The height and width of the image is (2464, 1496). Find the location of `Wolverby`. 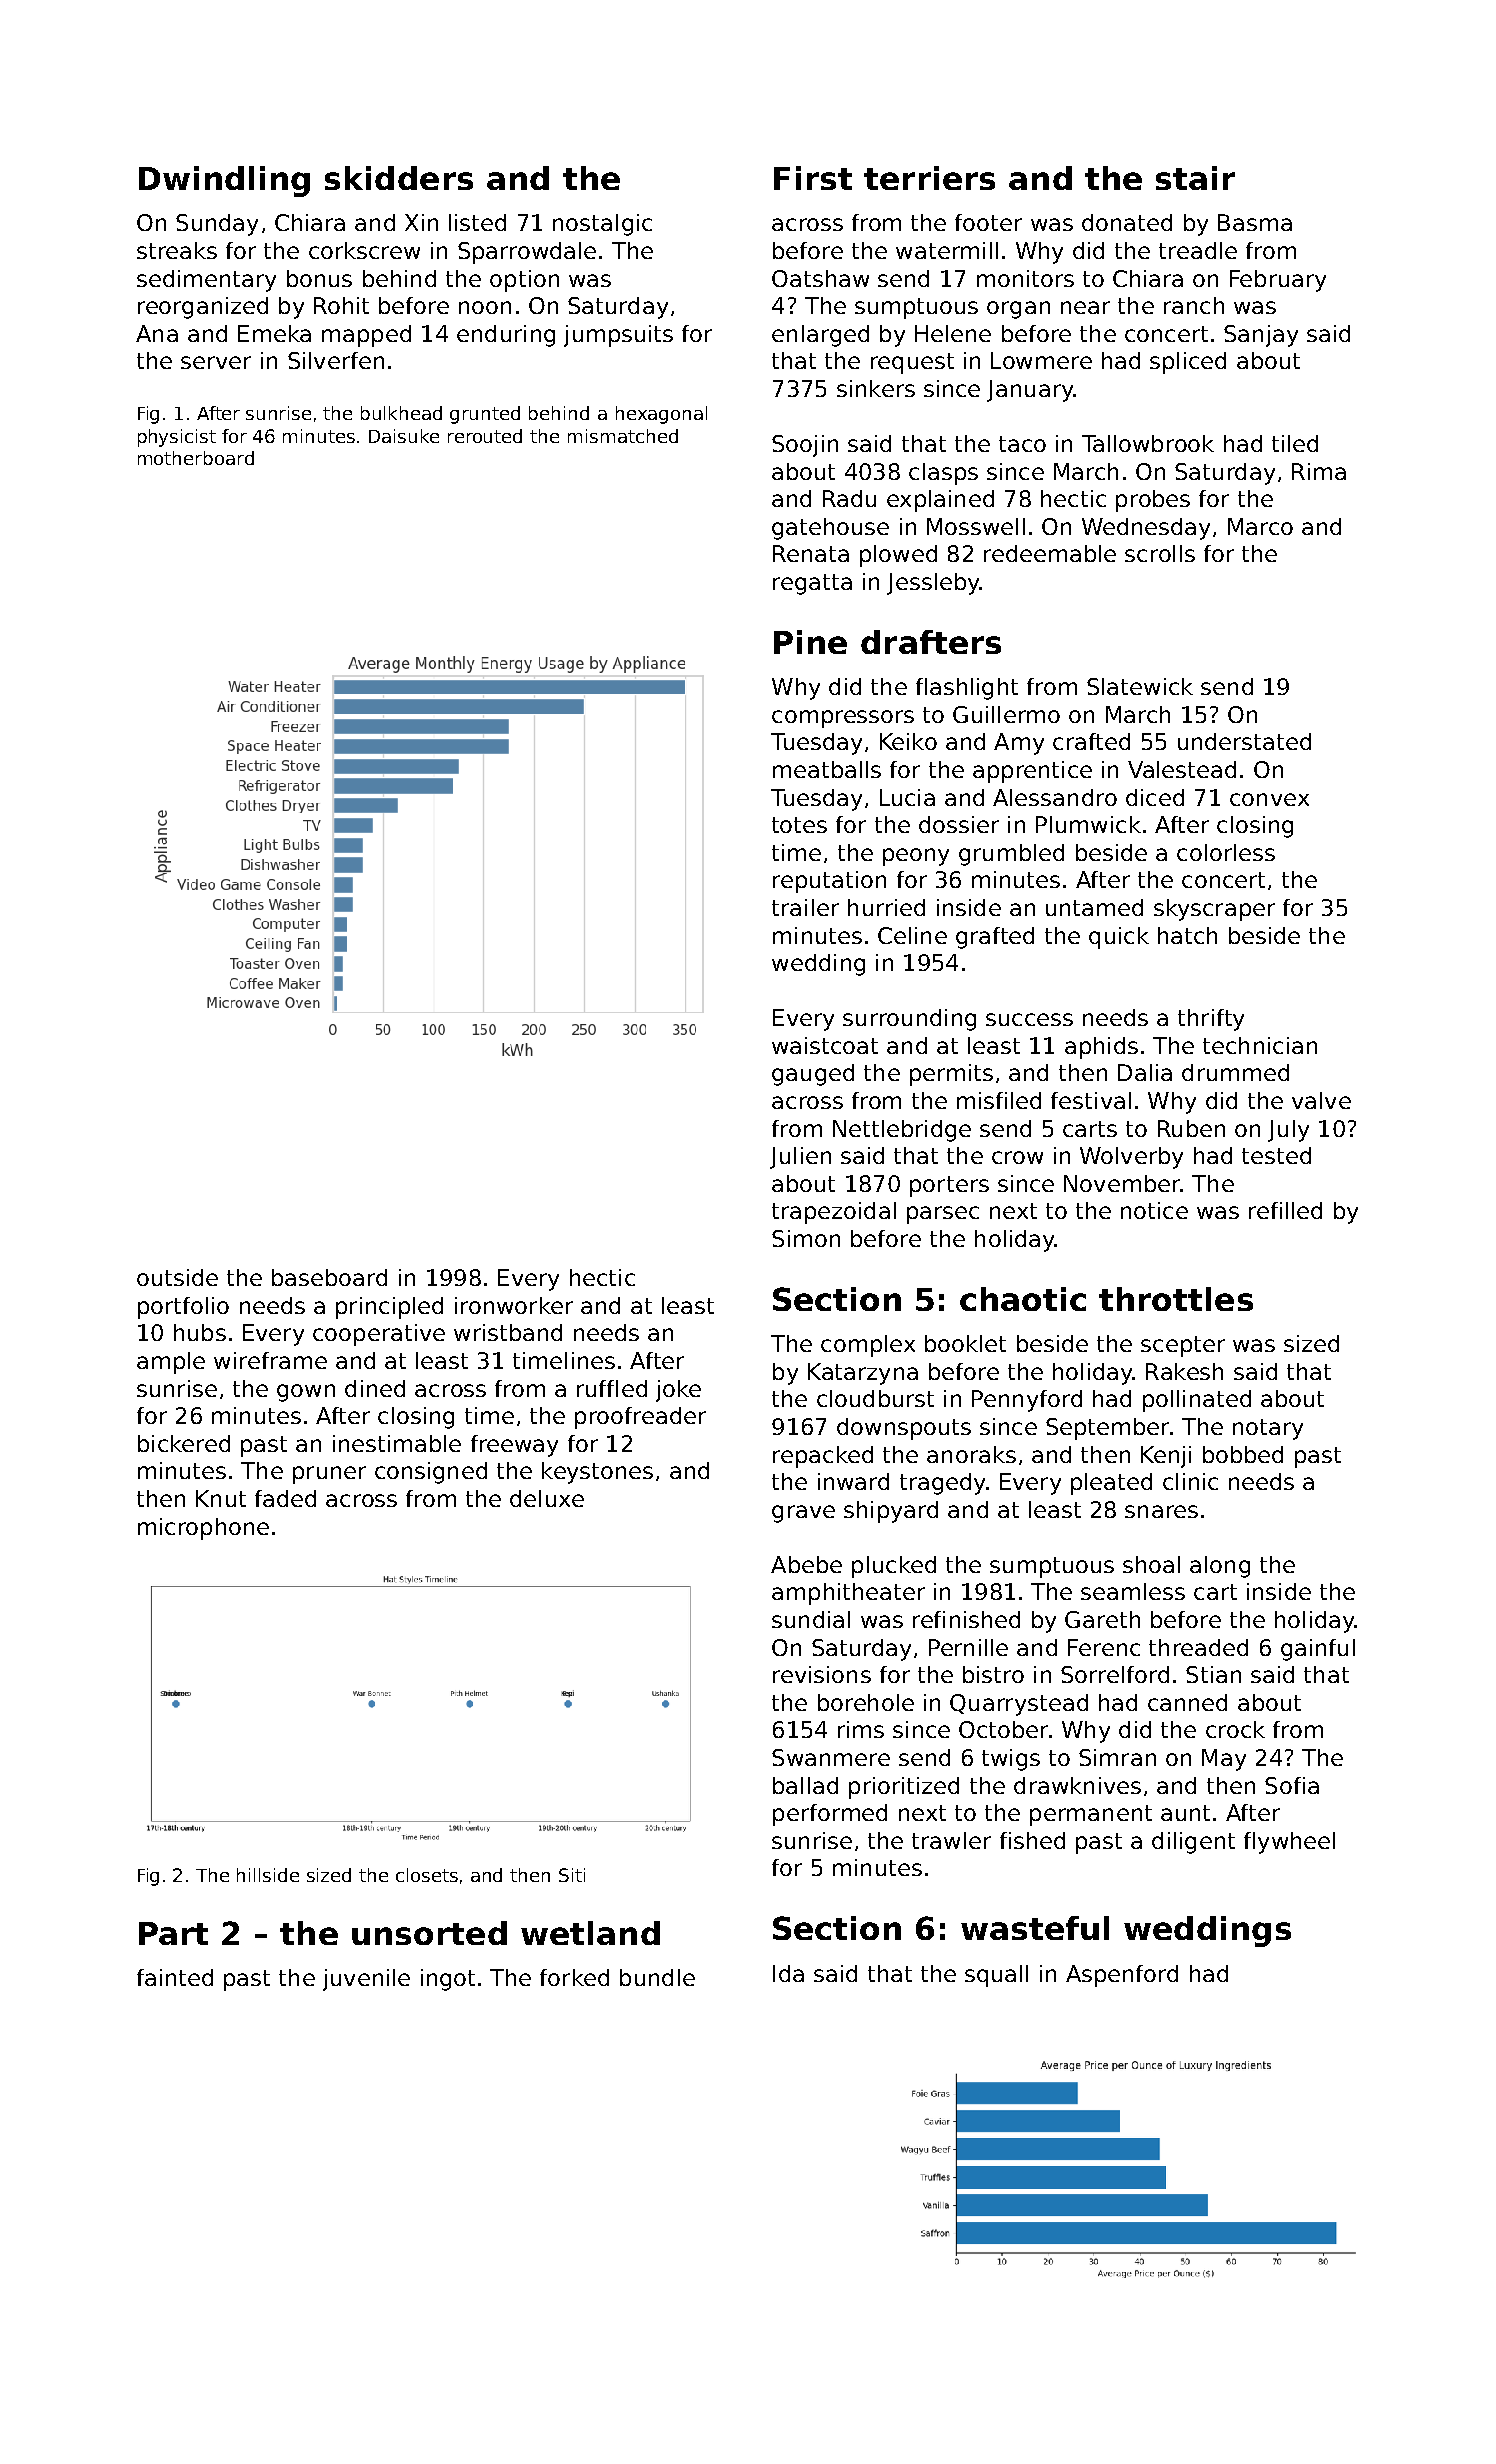

Wolverby is located at coordinates (1131, 1158).
